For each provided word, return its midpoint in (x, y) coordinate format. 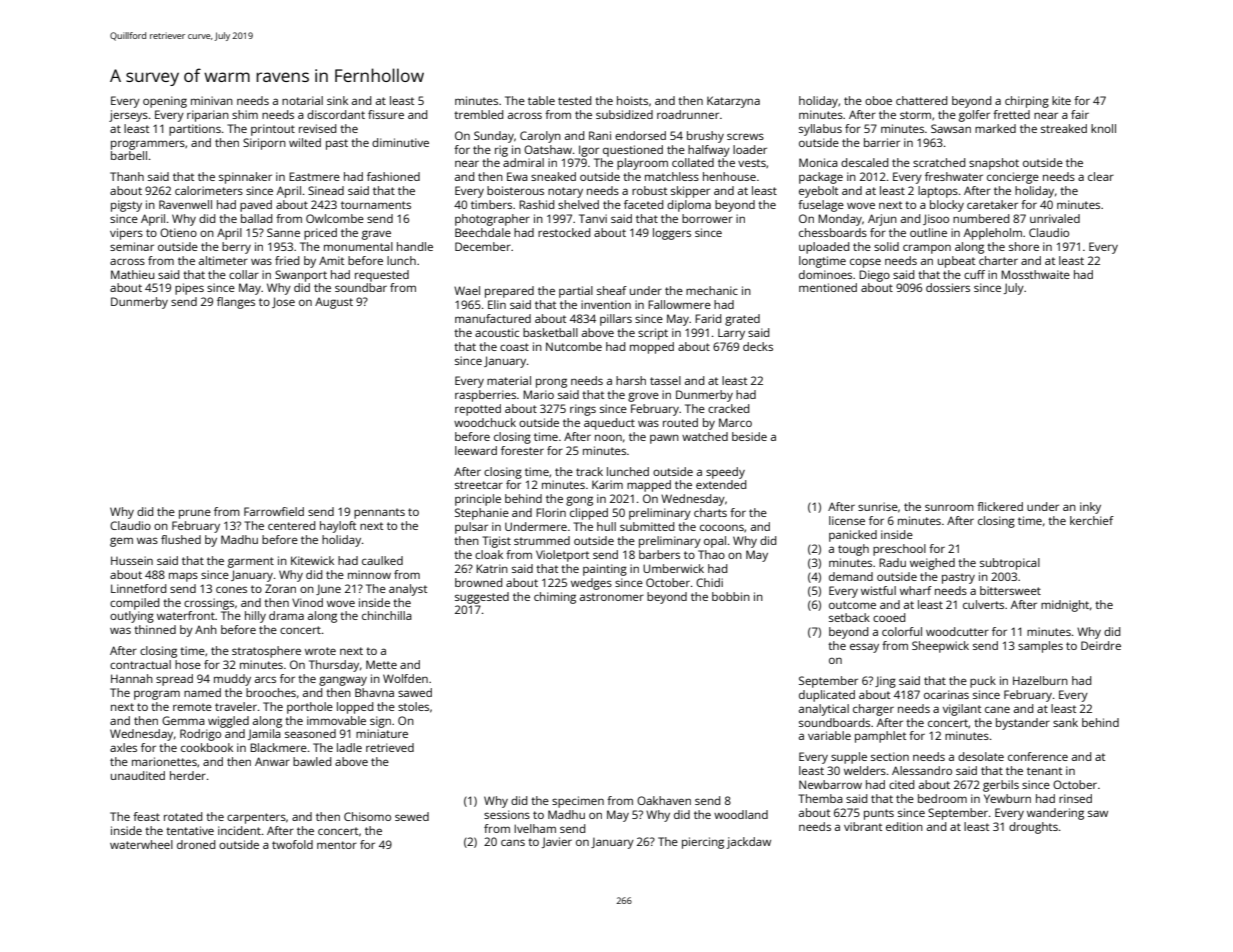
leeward (476, 450)
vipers (126, 234)
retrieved (390, 747)
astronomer (612, 597)
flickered (1000, 506)
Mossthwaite (1035, 274)
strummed (542, 540)
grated (742, 320)
